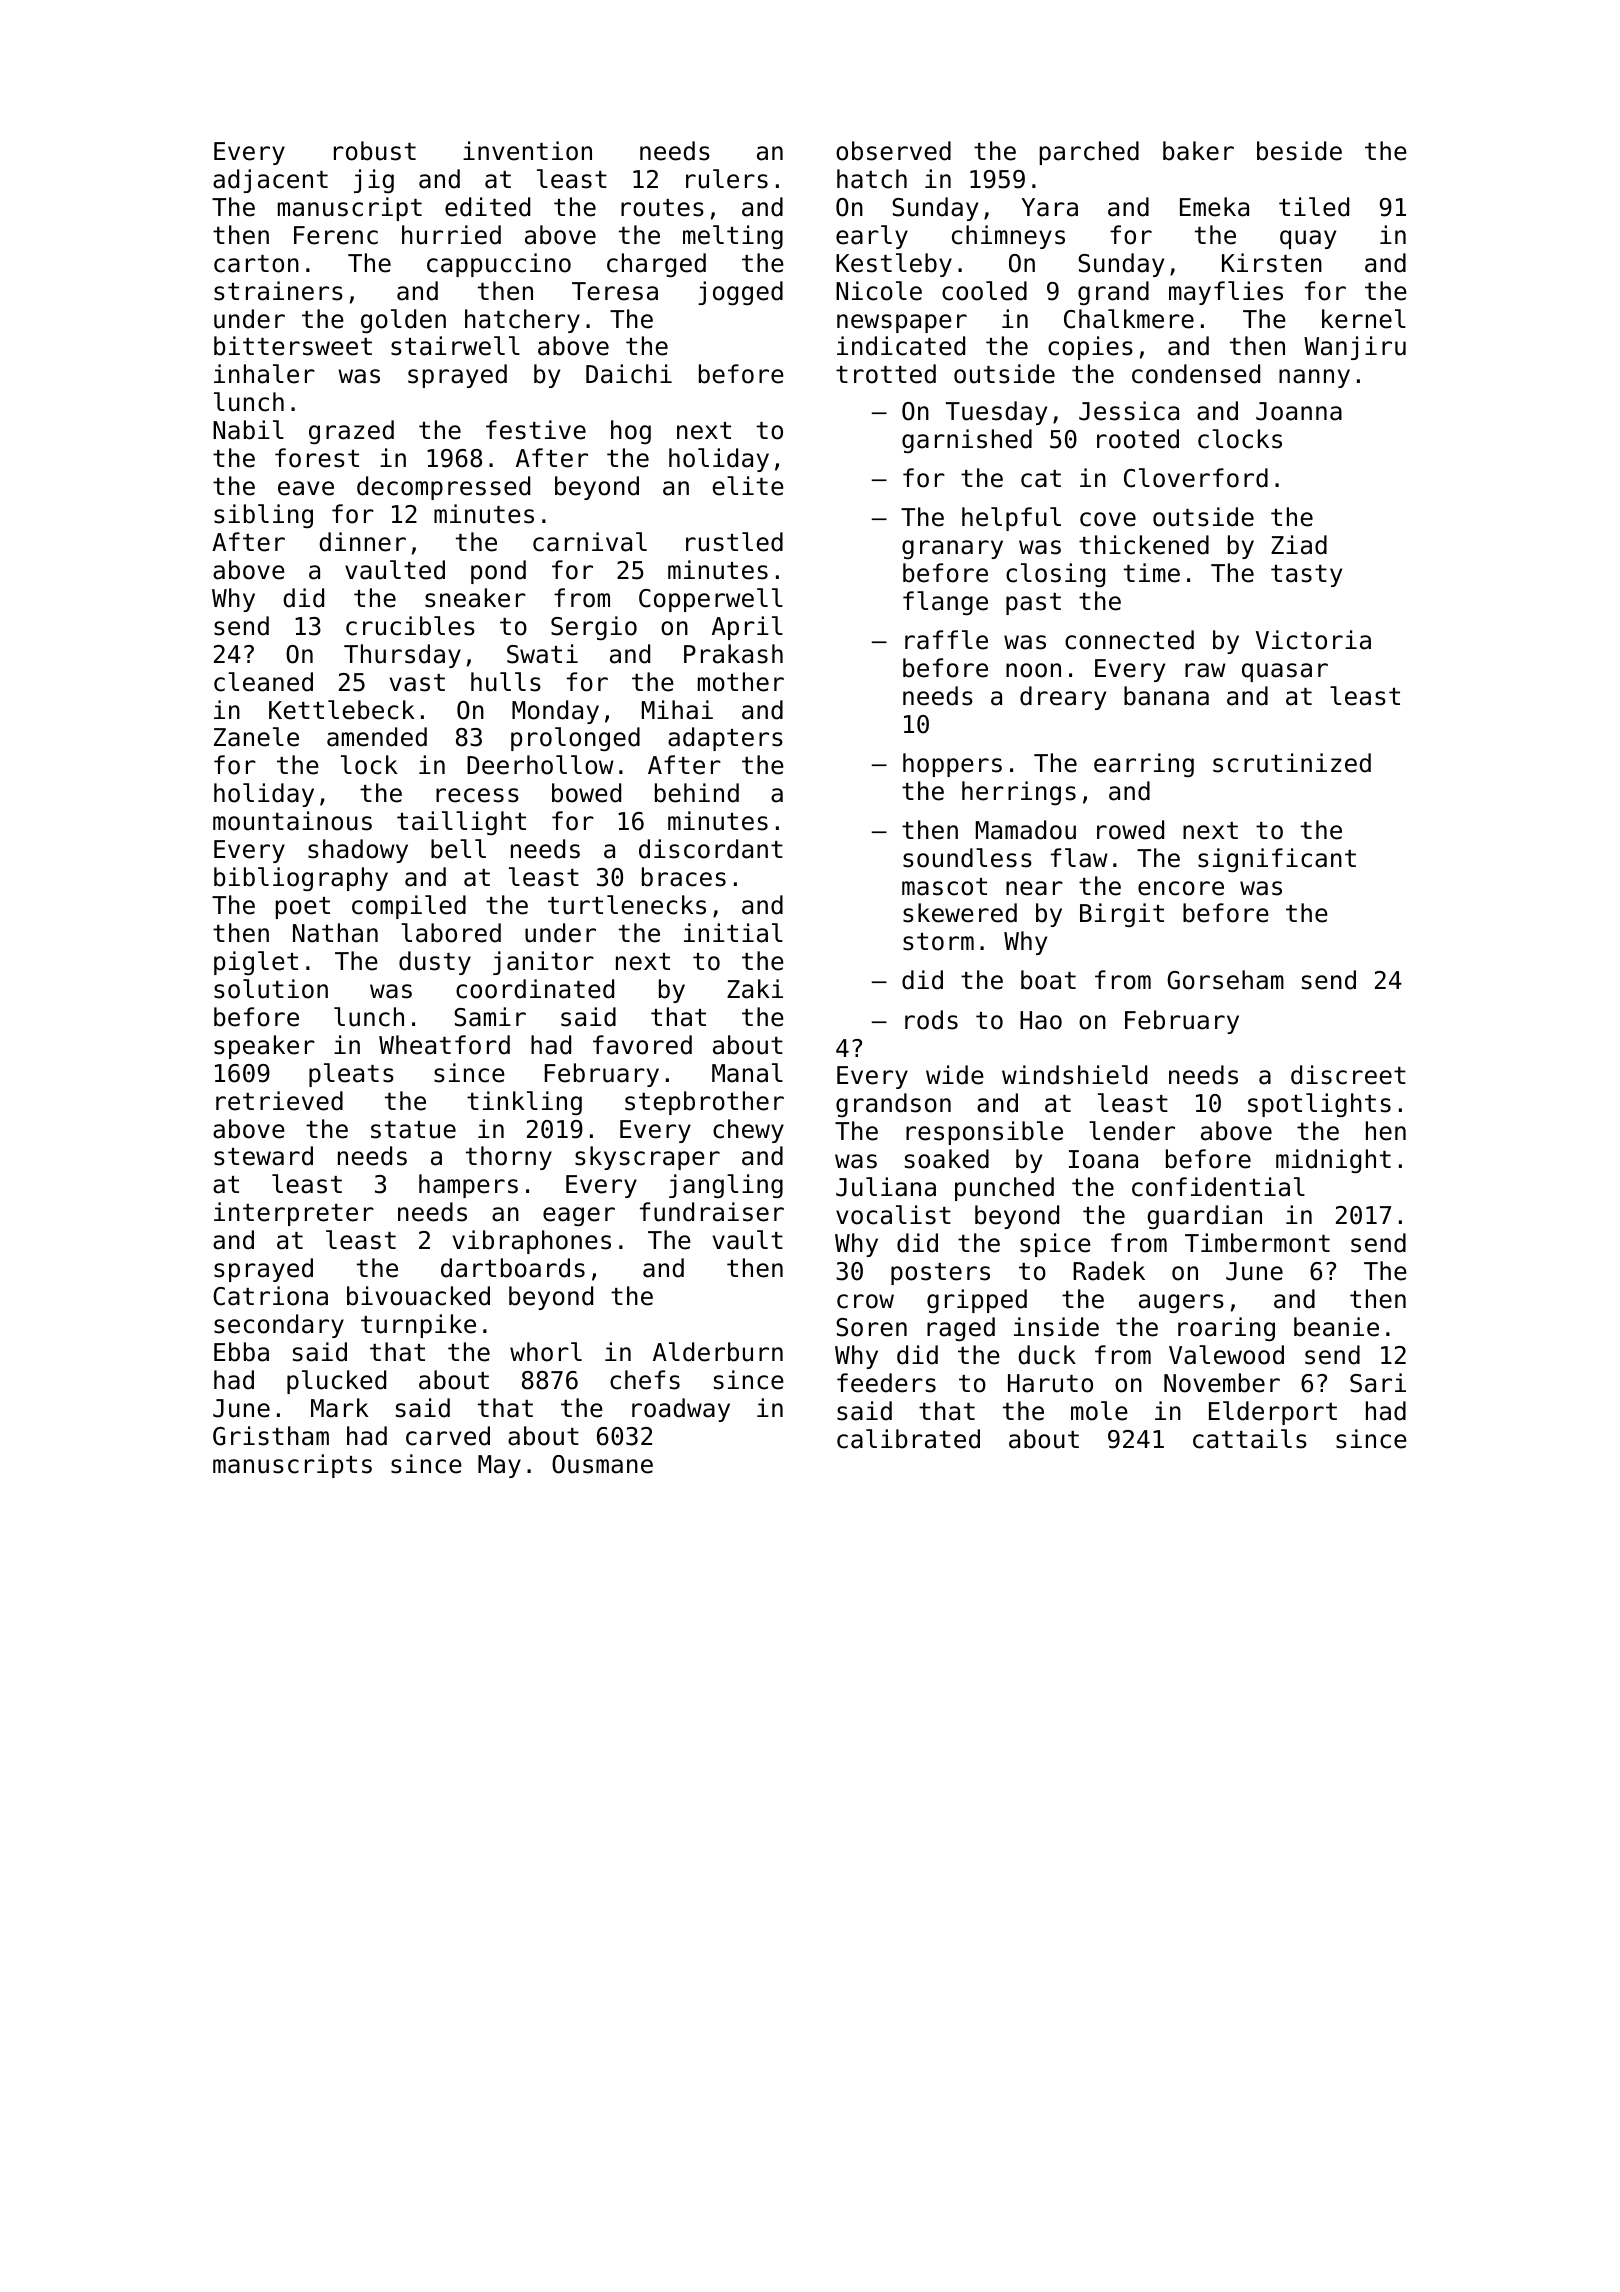 This screenshot has width=1620, height=2292. What do you see at coordinates (1205, 670) in the screenshot?
I see `raw` at bounding box center [1205, 670].
